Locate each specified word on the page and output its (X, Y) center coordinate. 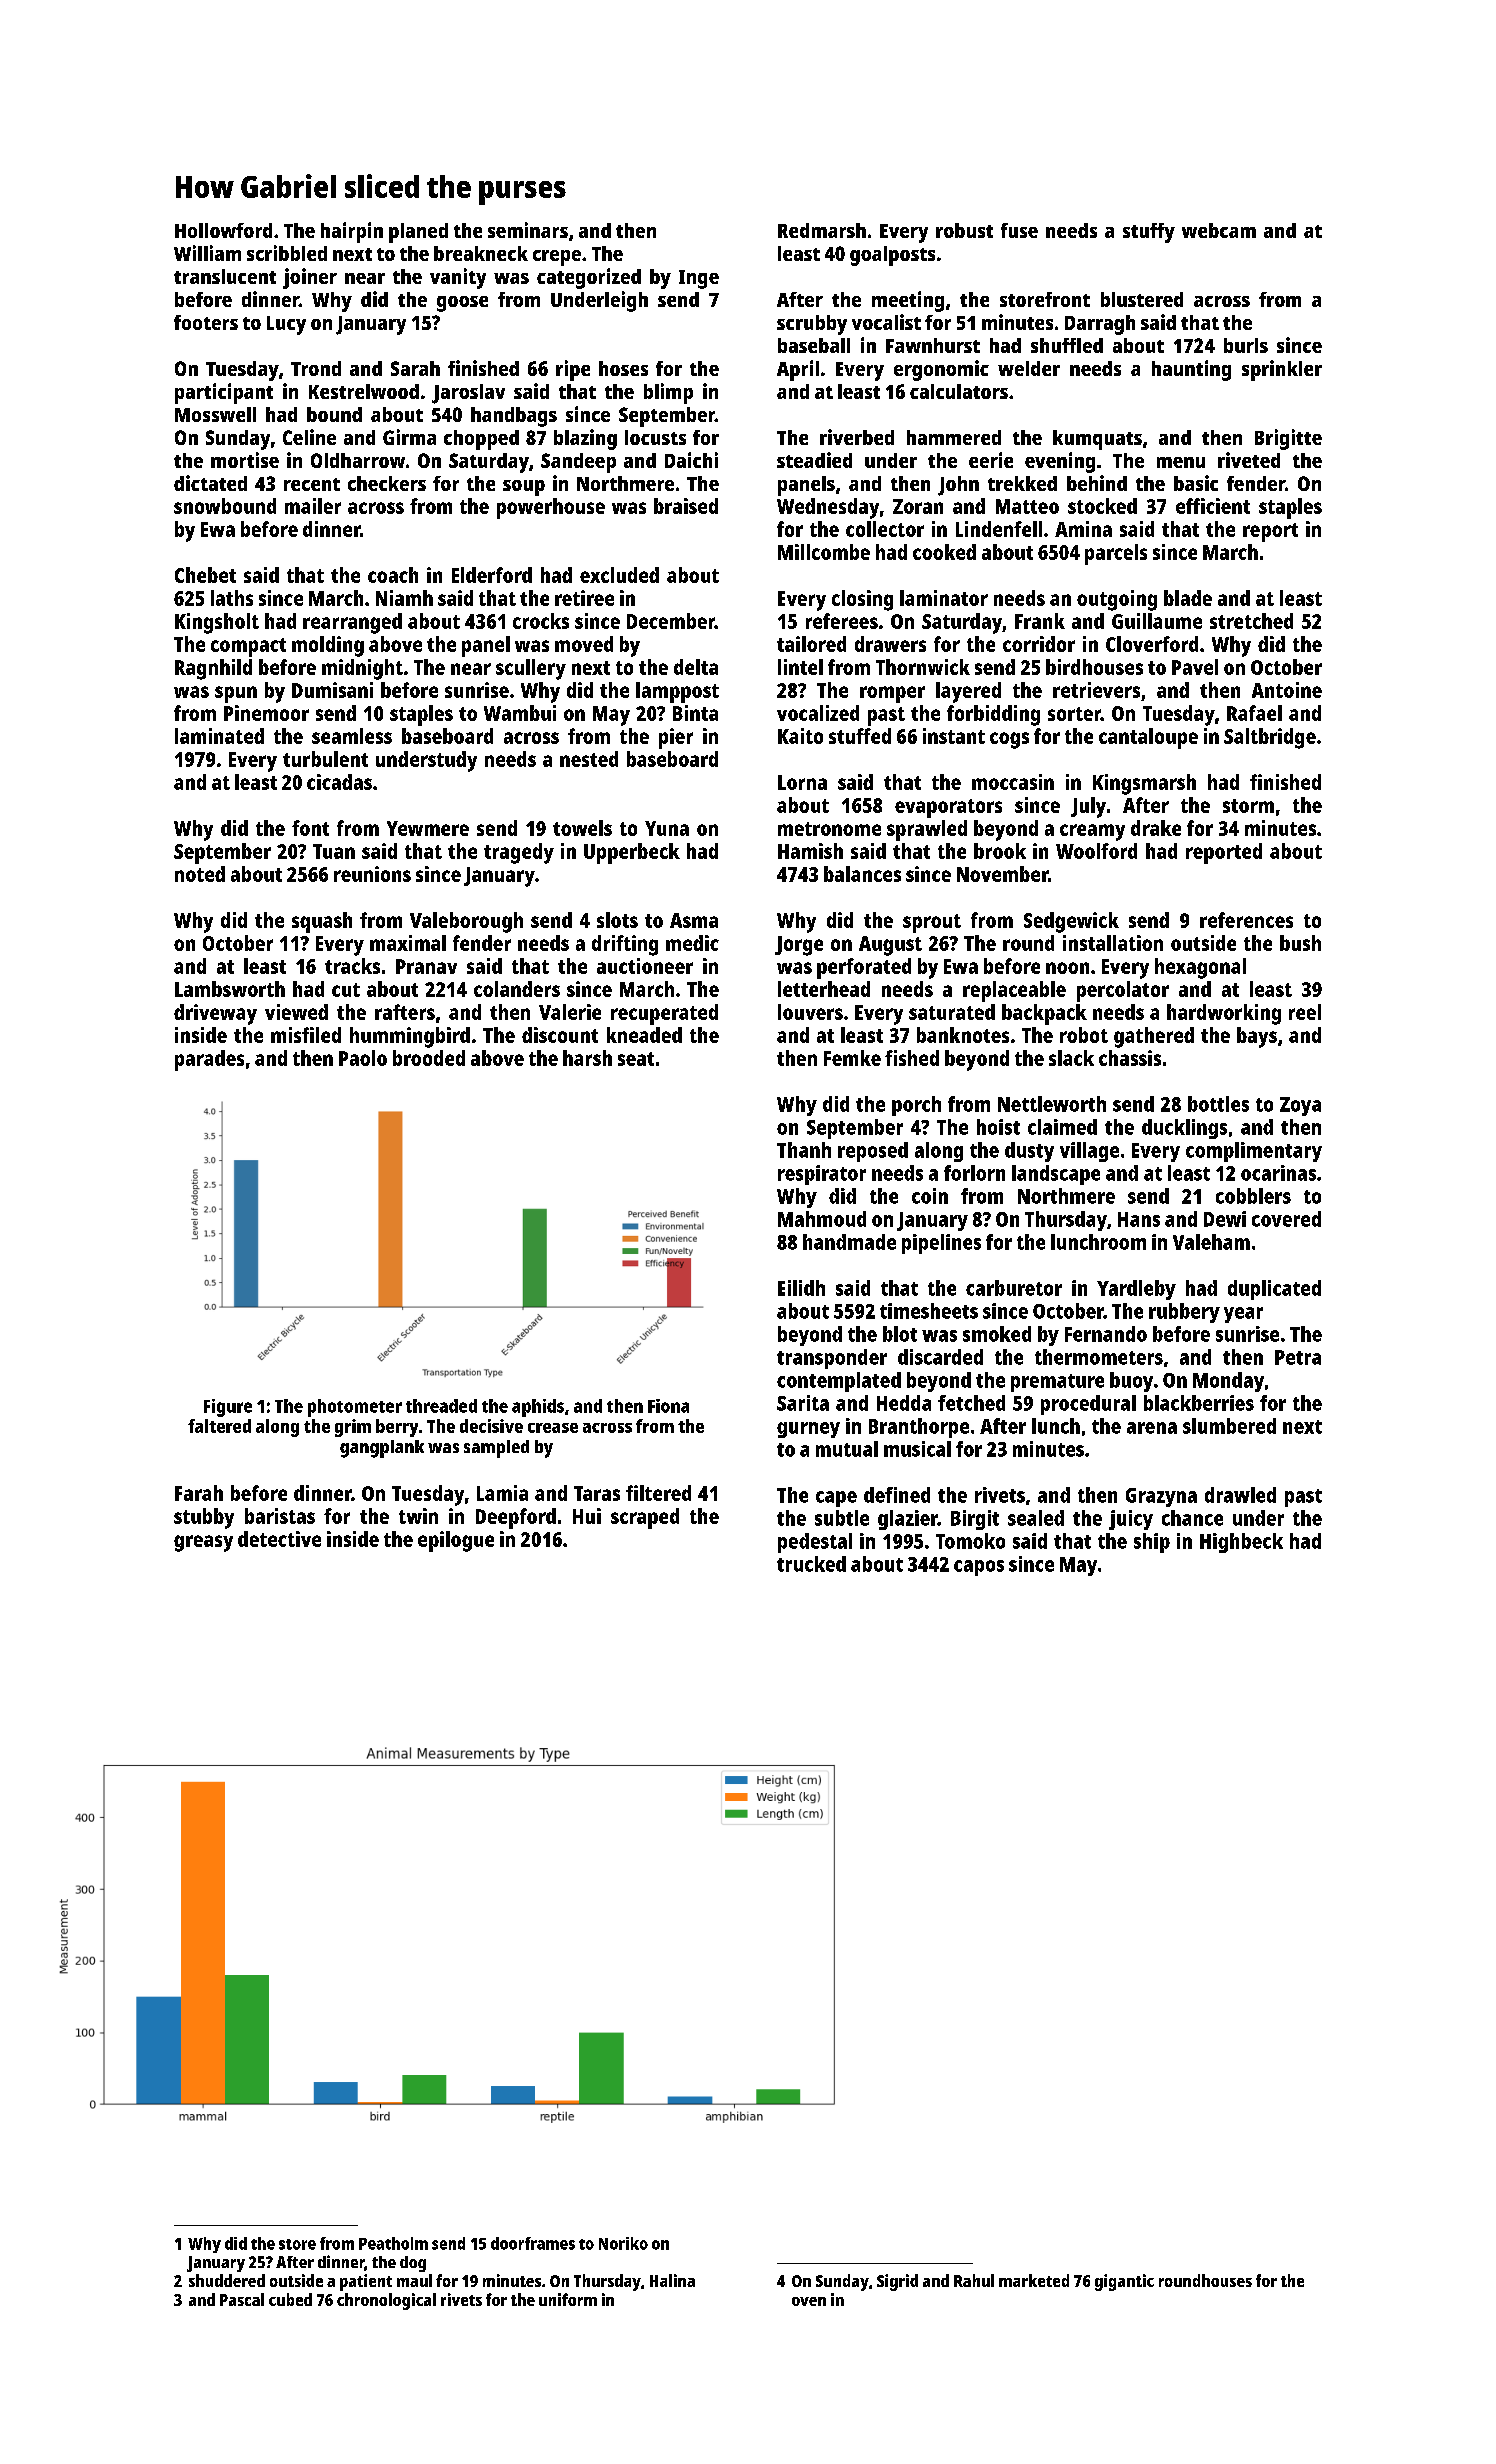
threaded (441, 1406)
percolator (1123, 991)
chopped (481, 440)
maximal (408, 943)
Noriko (623, 2243)
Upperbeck (632, 853)
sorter (1074, 714)
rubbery (1184, 1313)
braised (686, 506)
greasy (203, 1543)
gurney (808, 1430)
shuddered (227, 2280)
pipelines (941, 1244)
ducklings (1184, 1129)
